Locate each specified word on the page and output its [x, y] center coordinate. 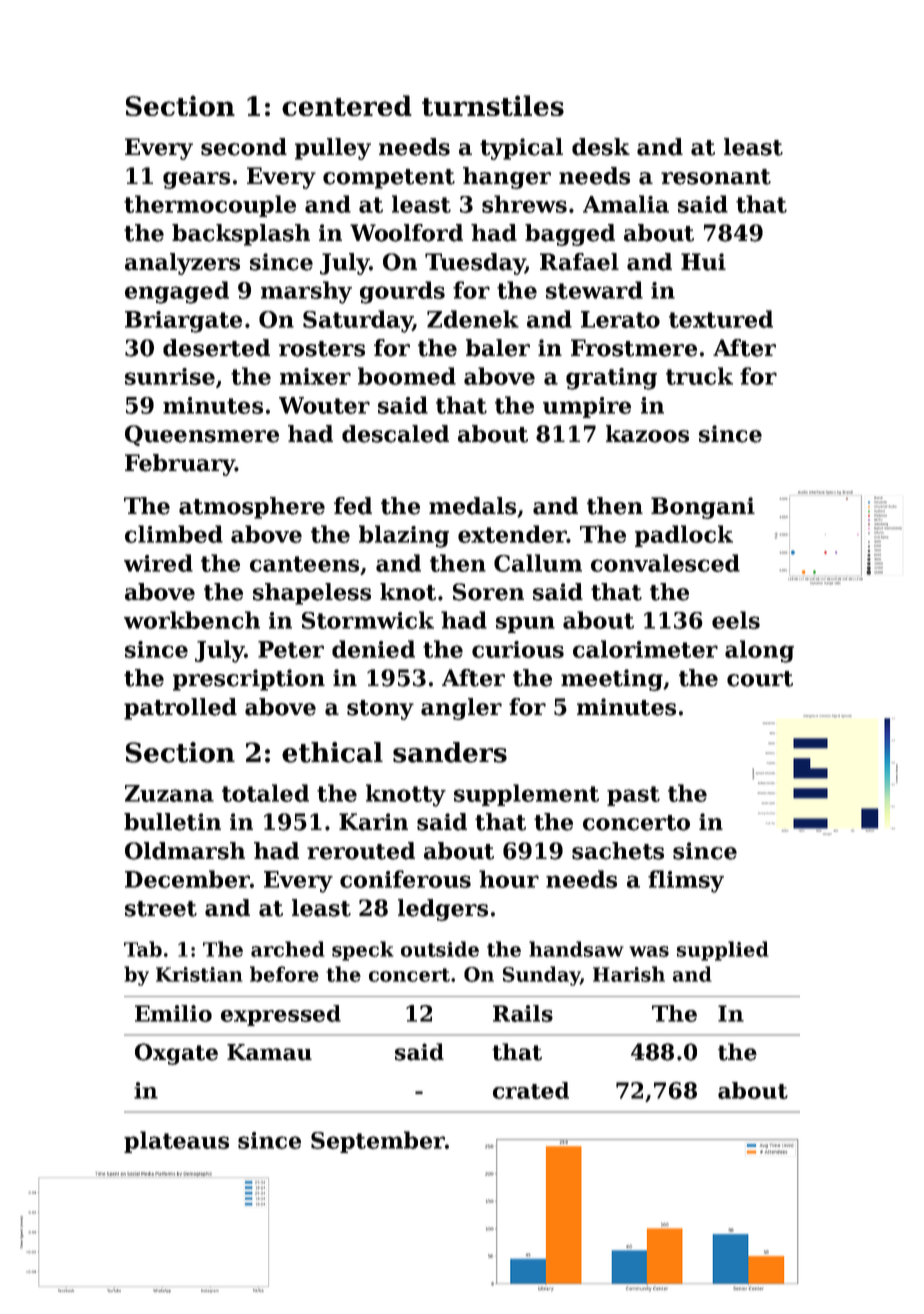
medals [472, 506]
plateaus [176, 1142]
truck [699, 376]
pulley [333, 149]
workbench [192, 620]
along [759, 651]
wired [158, 563]
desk [601, 147]
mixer [315, 376]
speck [363, 951]
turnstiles [493, 105]
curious [518, 649]
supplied [723, 951]
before [284, 974]
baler [498, 348]
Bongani [703, 508]
